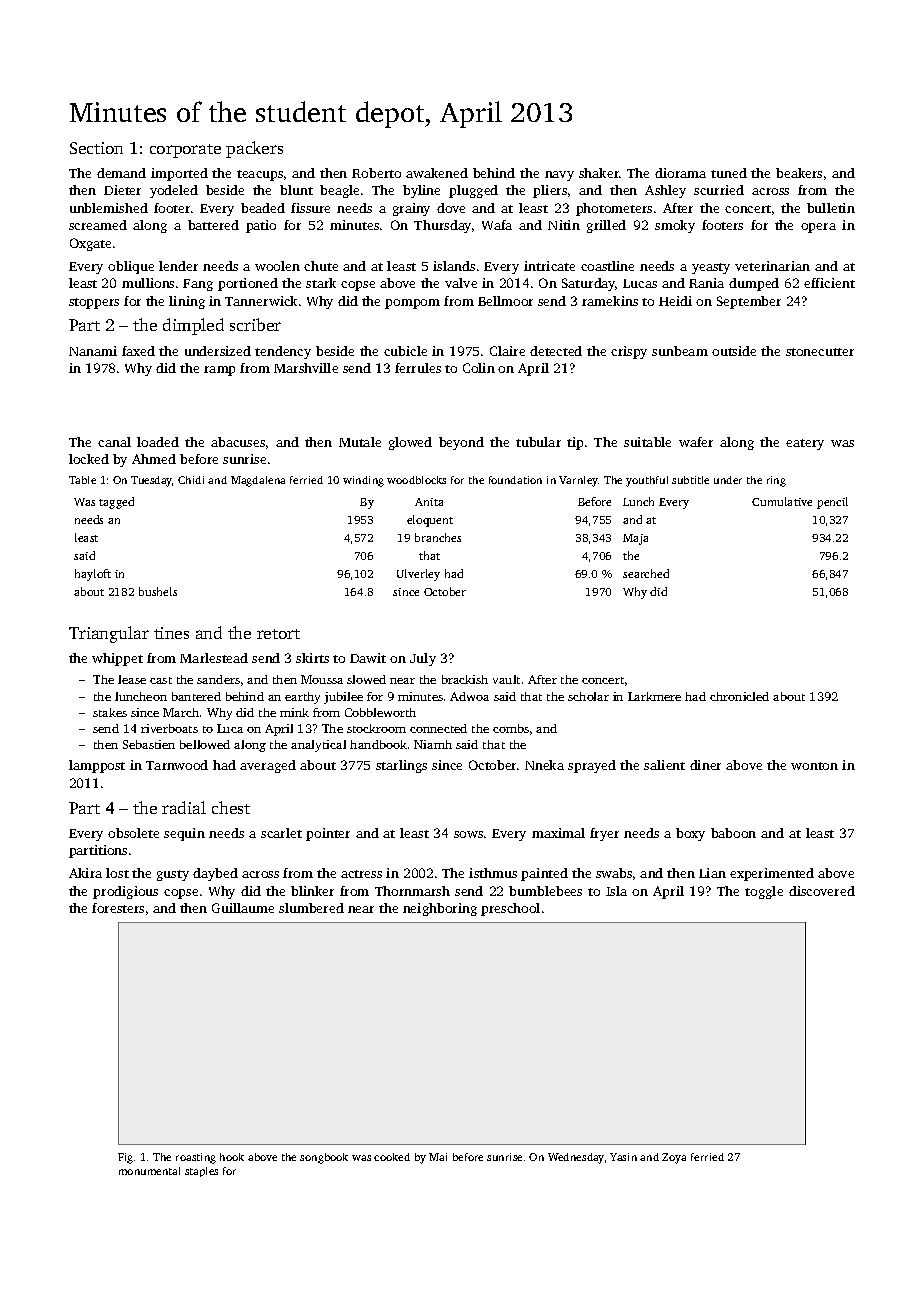 This page has width=924, height=1308. What do you see at coordinates (149, 1171) in the page?
I see `monumental` at bounding box center [149, 1171].
